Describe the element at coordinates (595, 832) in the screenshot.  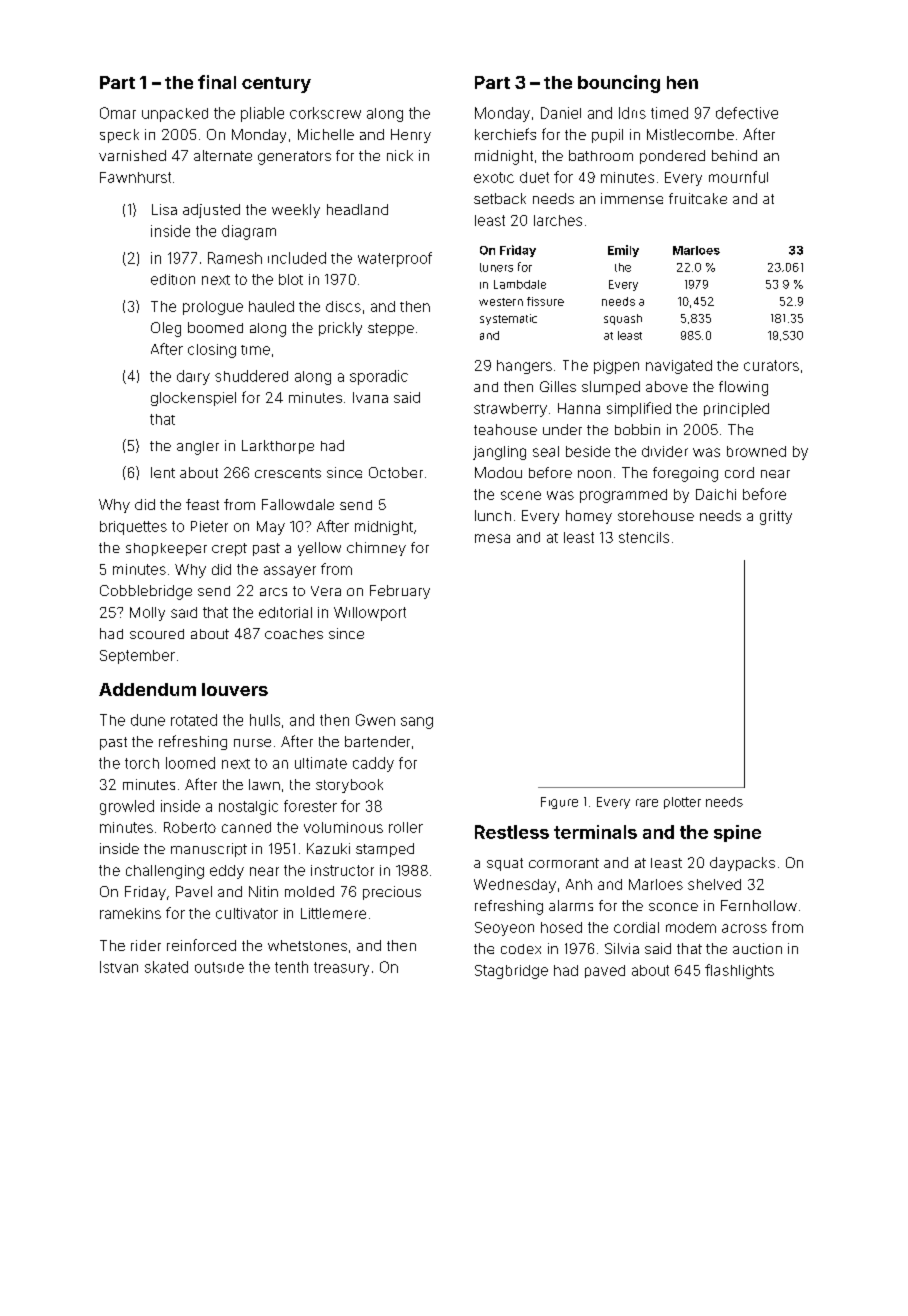
I see `terminals` at that location.
